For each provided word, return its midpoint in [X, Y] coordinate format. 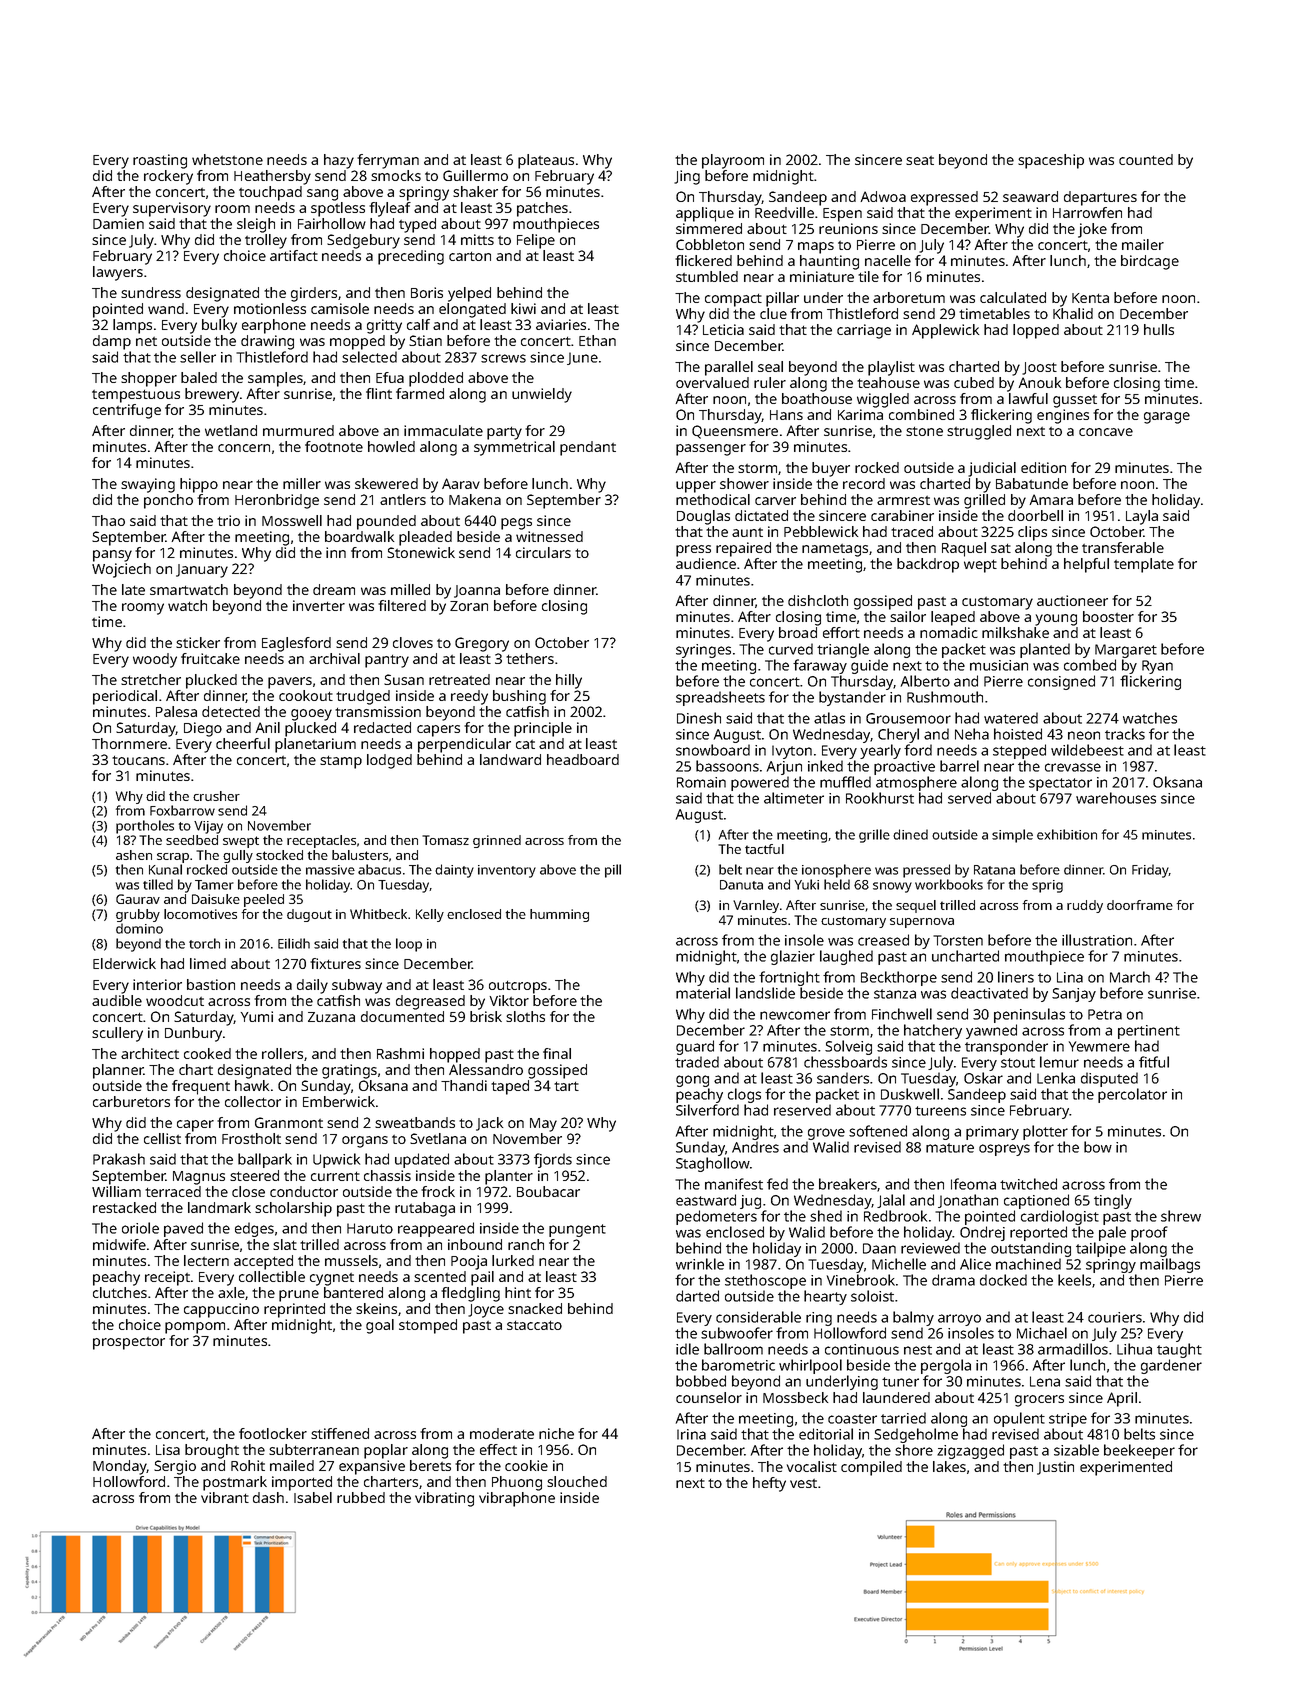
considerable [758, 1317]
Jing [687, 177]
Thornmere [129, 743]
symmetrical [514, 448]
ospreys [1004, 1150]
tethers [530, 658]
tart [566, 1086]
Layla [1142, 517]
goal [380, 1326]
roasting [160, 161]
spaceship [1051, 161]
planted [1045, 650]
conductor [304, 1191]
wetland [231, 430]
